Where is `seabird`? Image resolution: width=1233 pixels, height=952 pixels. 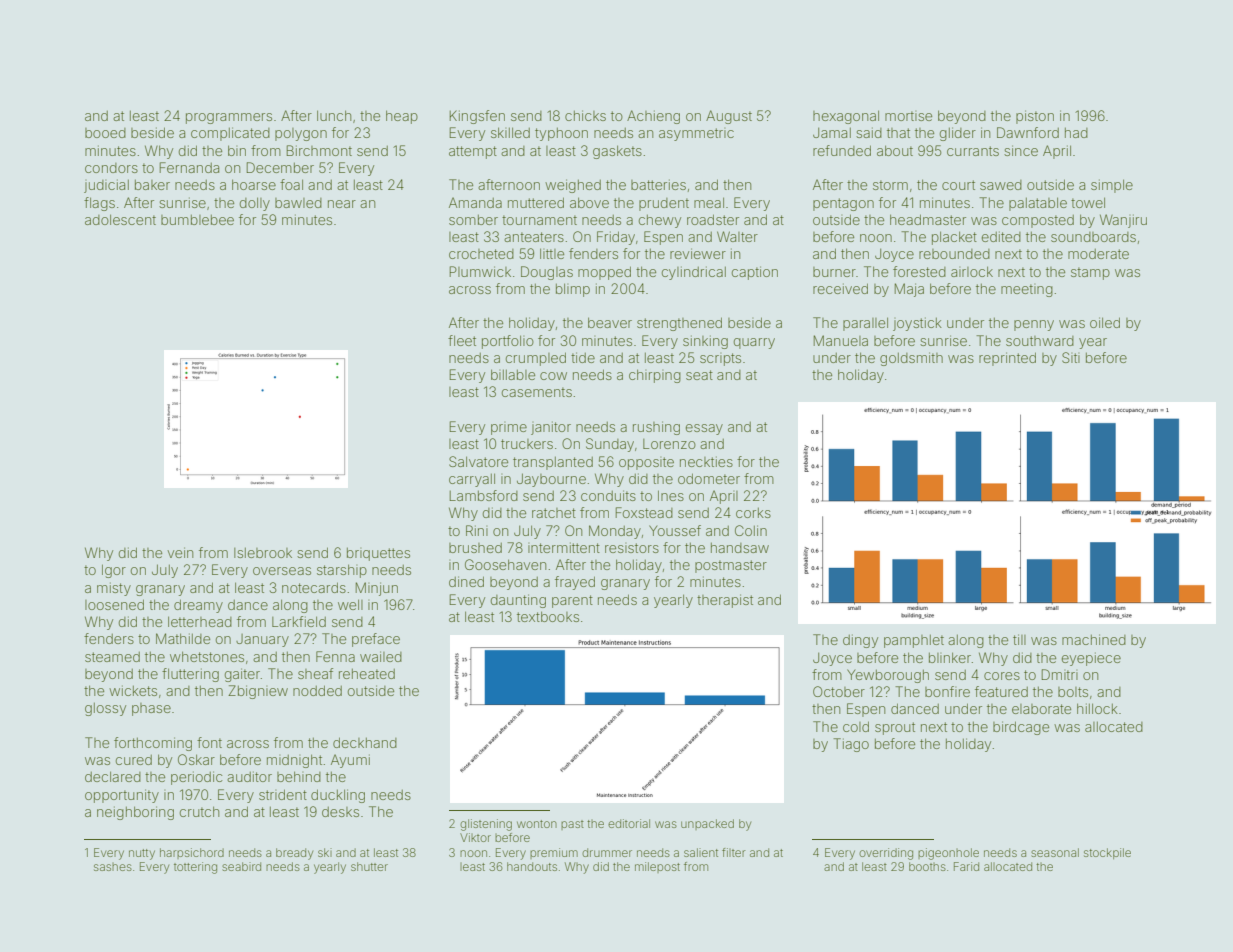
seabird is located at coordinates (241, 866).
